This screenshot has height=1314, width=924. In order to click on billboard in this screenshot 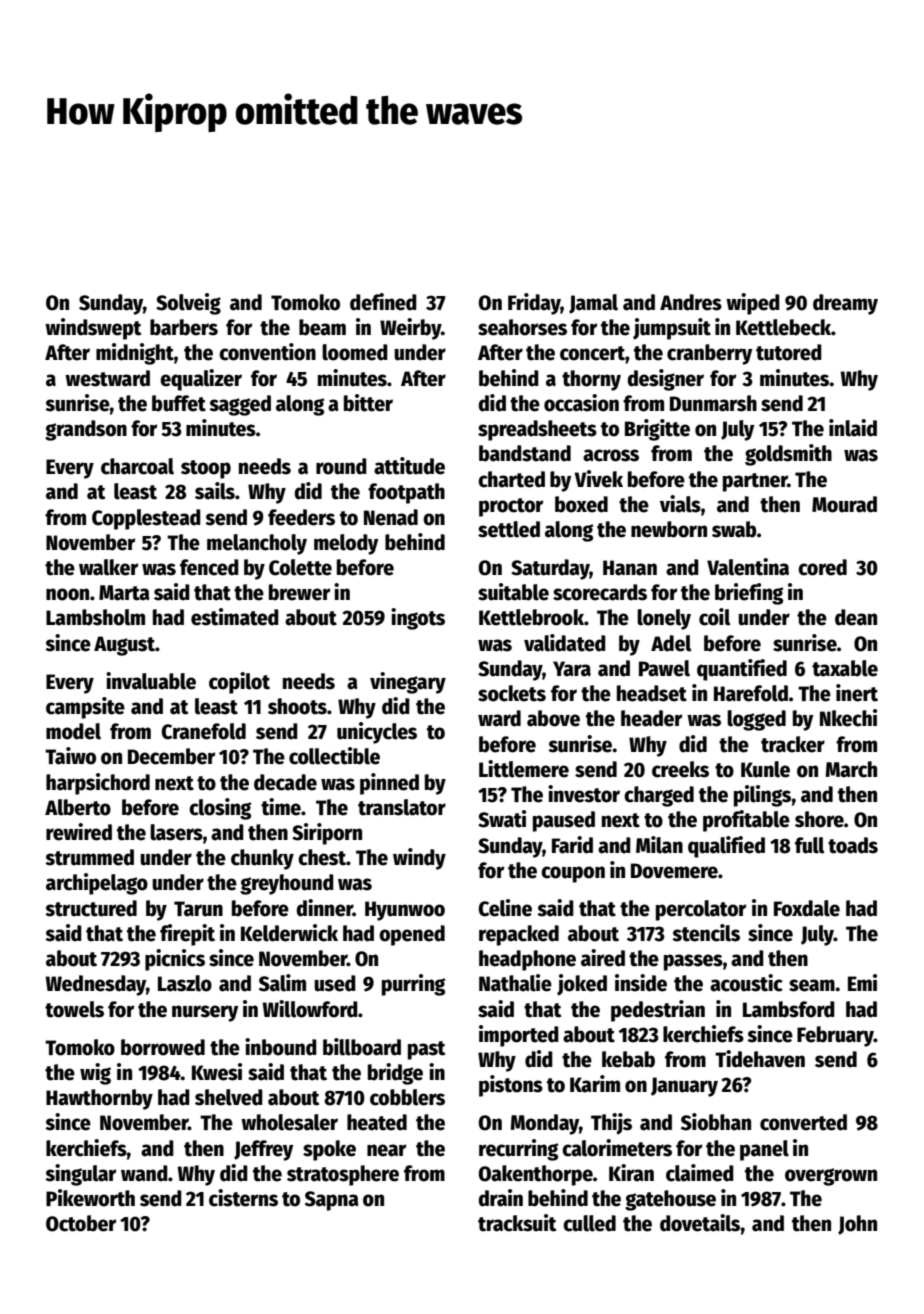, I will do `click(362, 1047)`.
